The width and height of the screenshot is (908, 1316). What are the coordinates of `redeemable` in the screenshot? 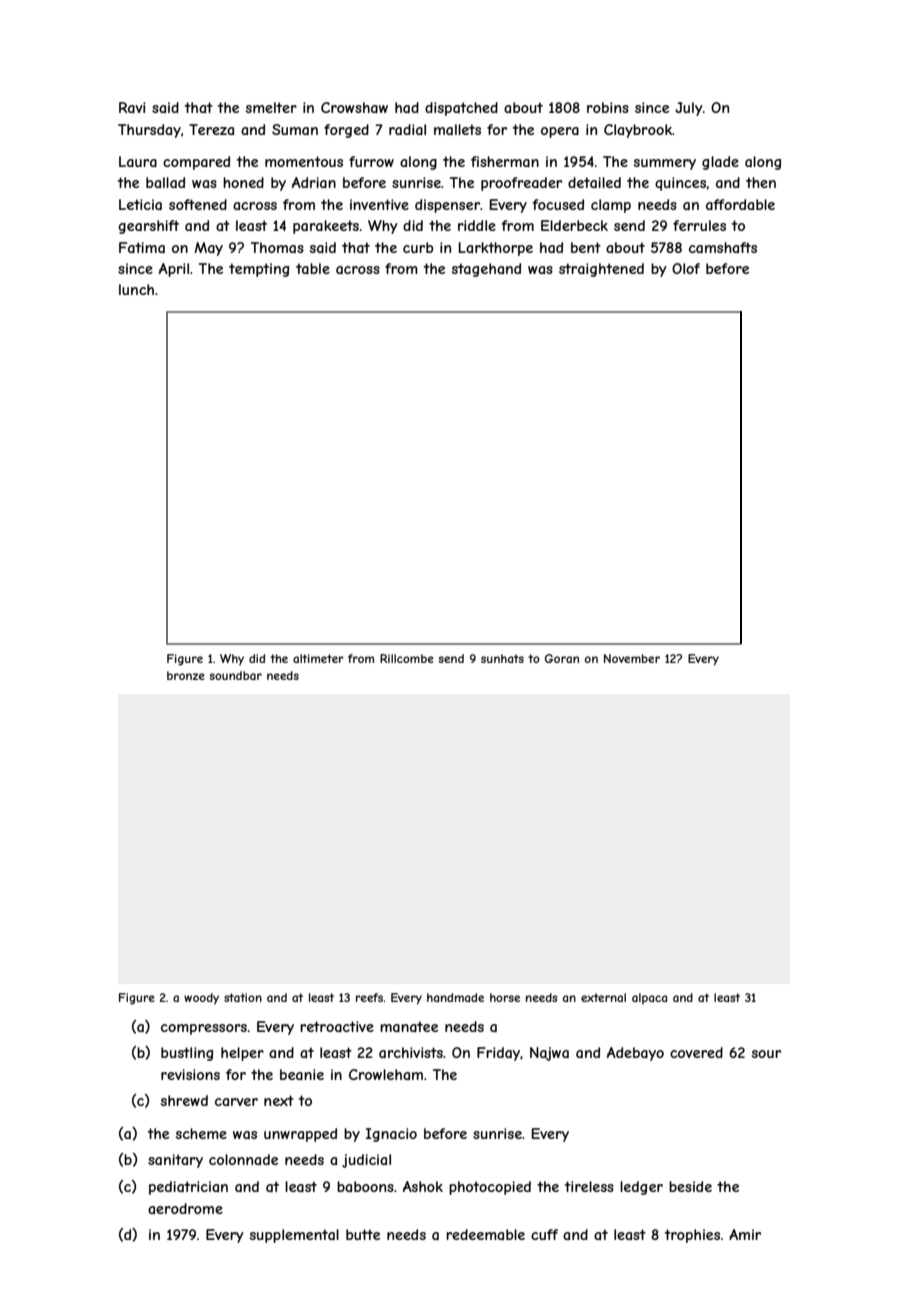 It's located at (485, 1234).
